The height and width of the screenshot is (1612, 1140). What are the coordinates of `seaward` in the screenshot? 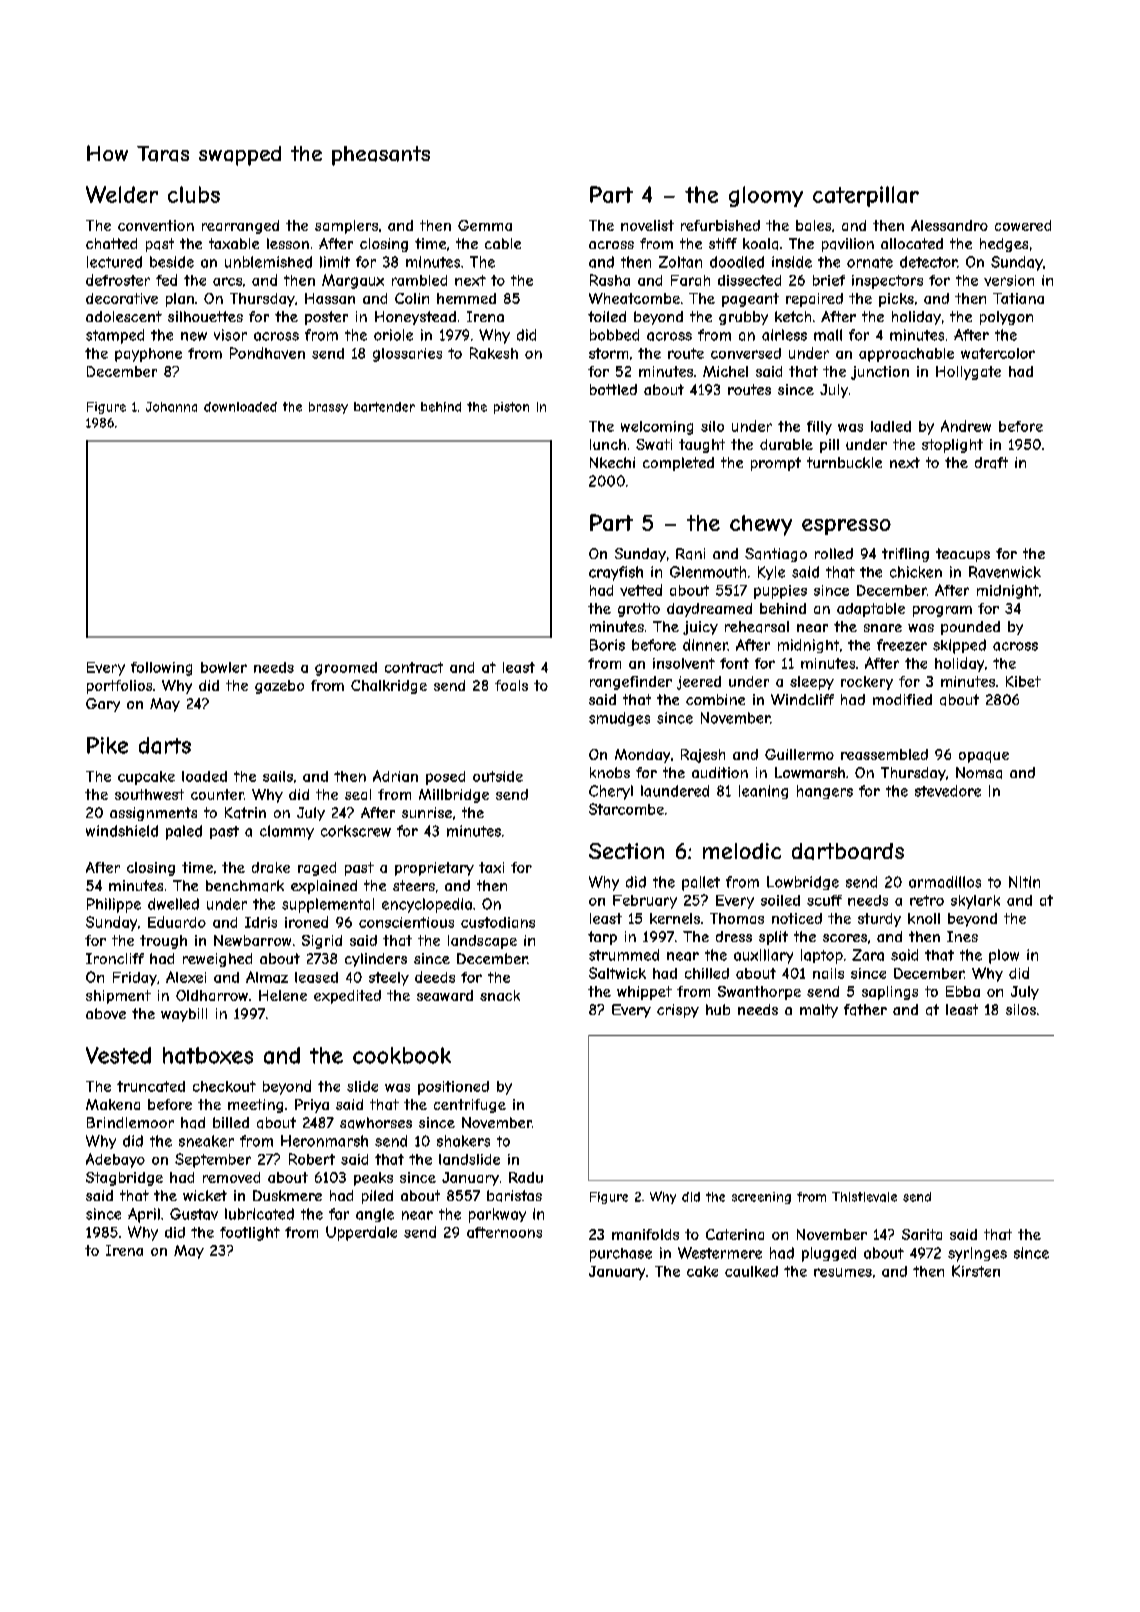 It's located at (445, 995).
